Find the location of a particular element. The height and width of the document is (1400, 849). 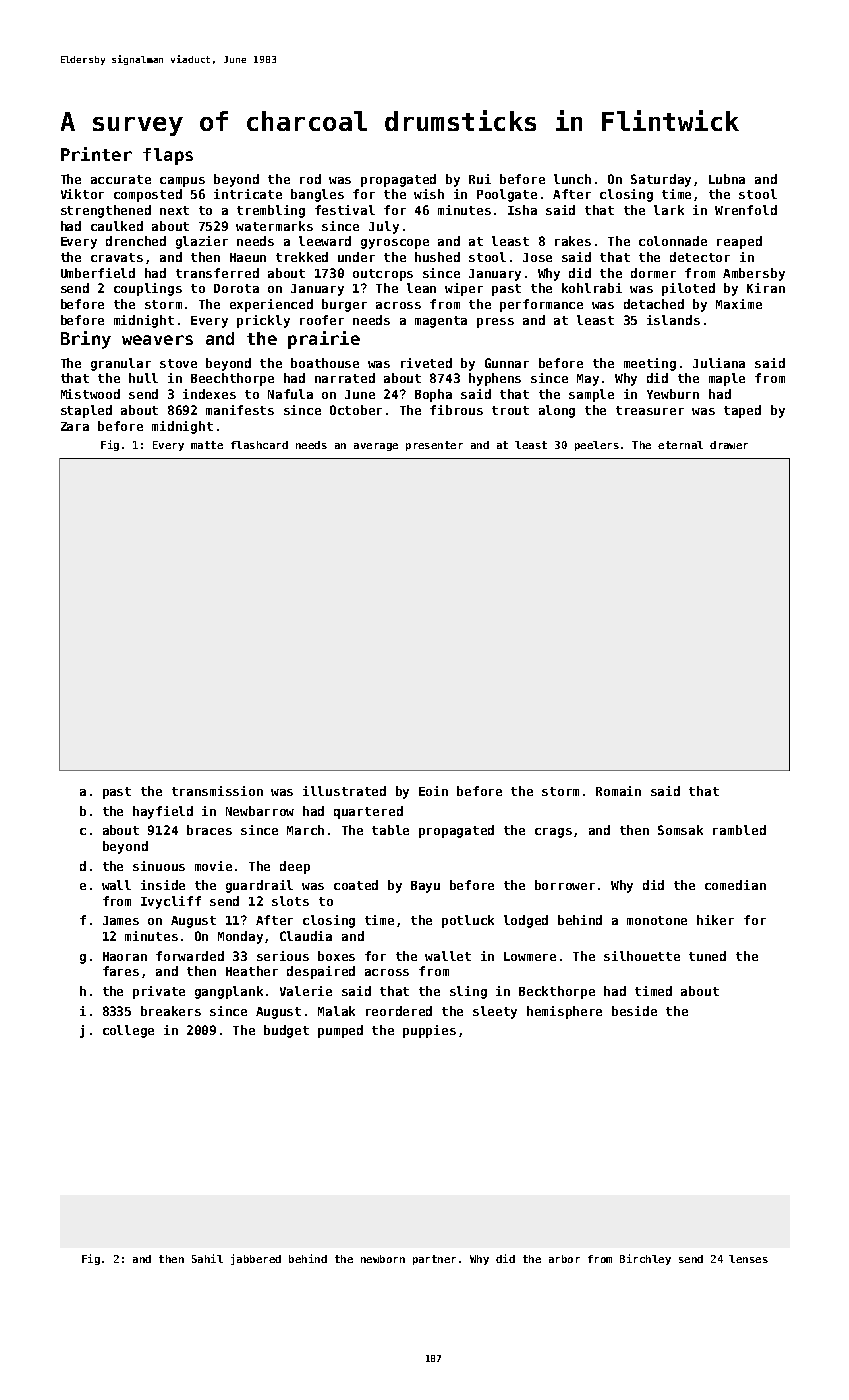

taped is located at coordinates (742, 411).
